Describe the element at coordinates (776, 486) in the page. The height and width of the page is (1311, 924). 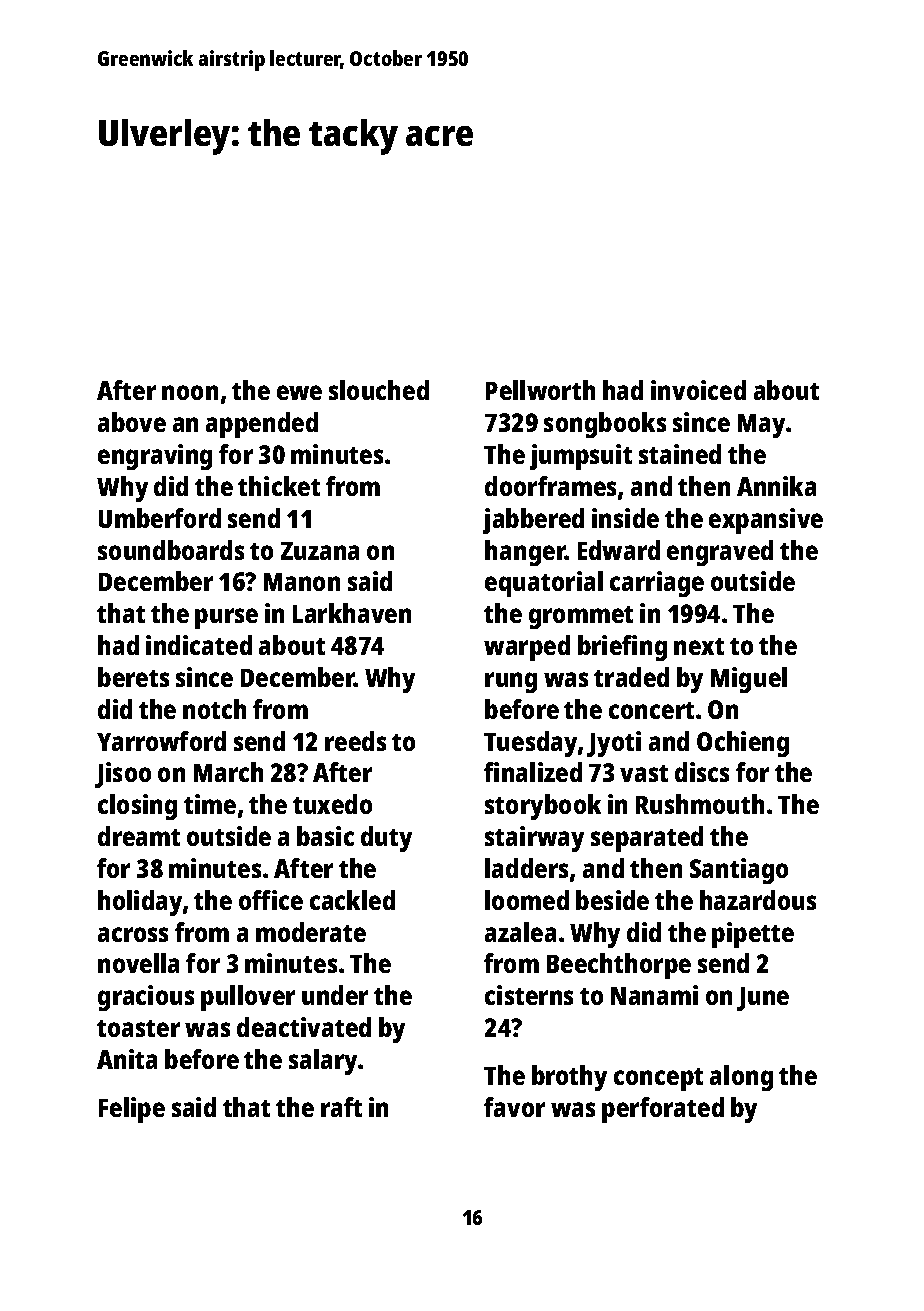
I see `Annika` at that location.
